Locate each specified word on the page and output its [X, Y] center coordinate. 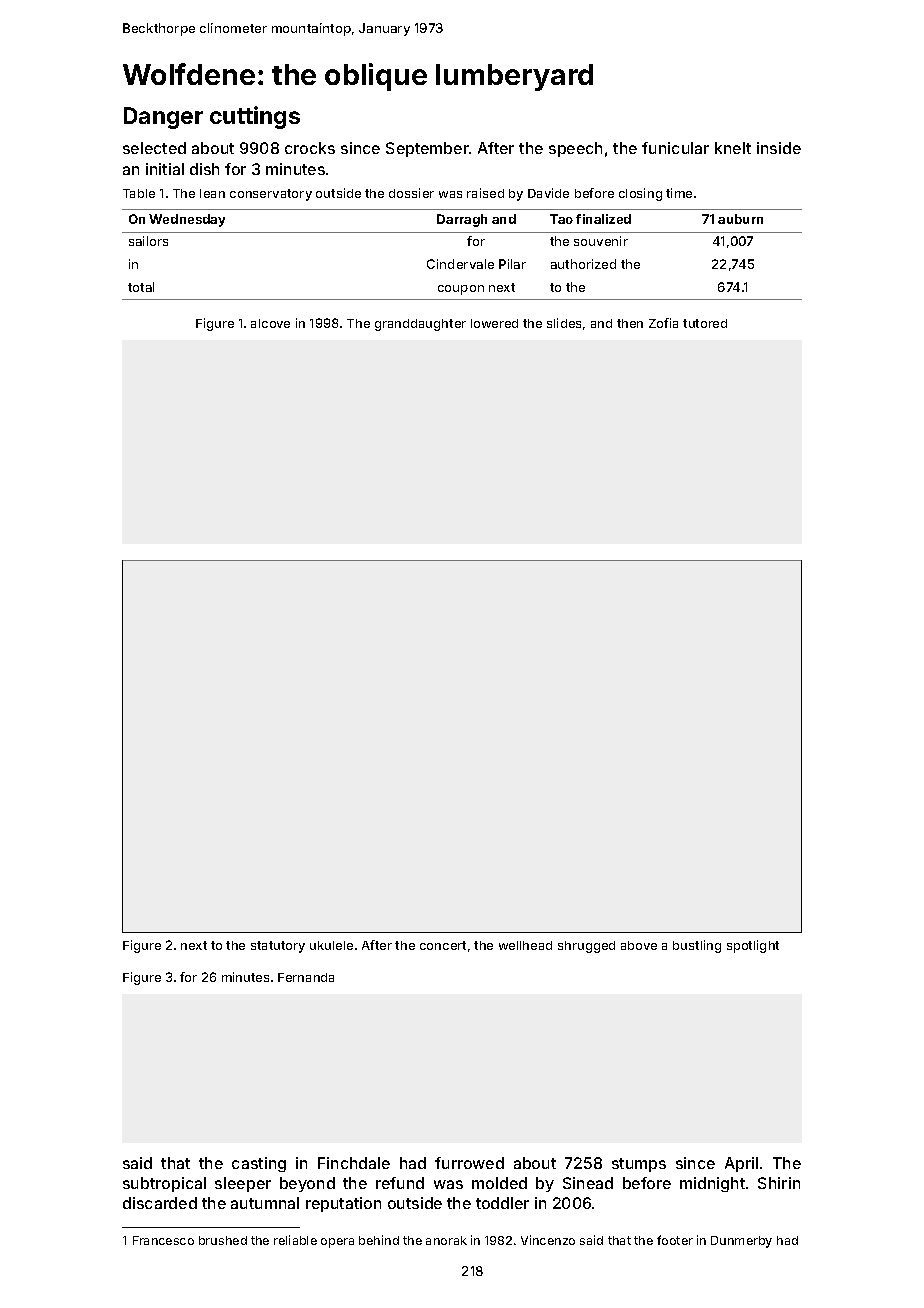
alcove [270, 323]
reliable [295, 1240]
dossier [411, 193]
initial [165, 169]
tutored [705, 323]
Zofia [663, 323]
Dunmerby [741, 1242]
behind [379, 1240]
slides [564, 323]
